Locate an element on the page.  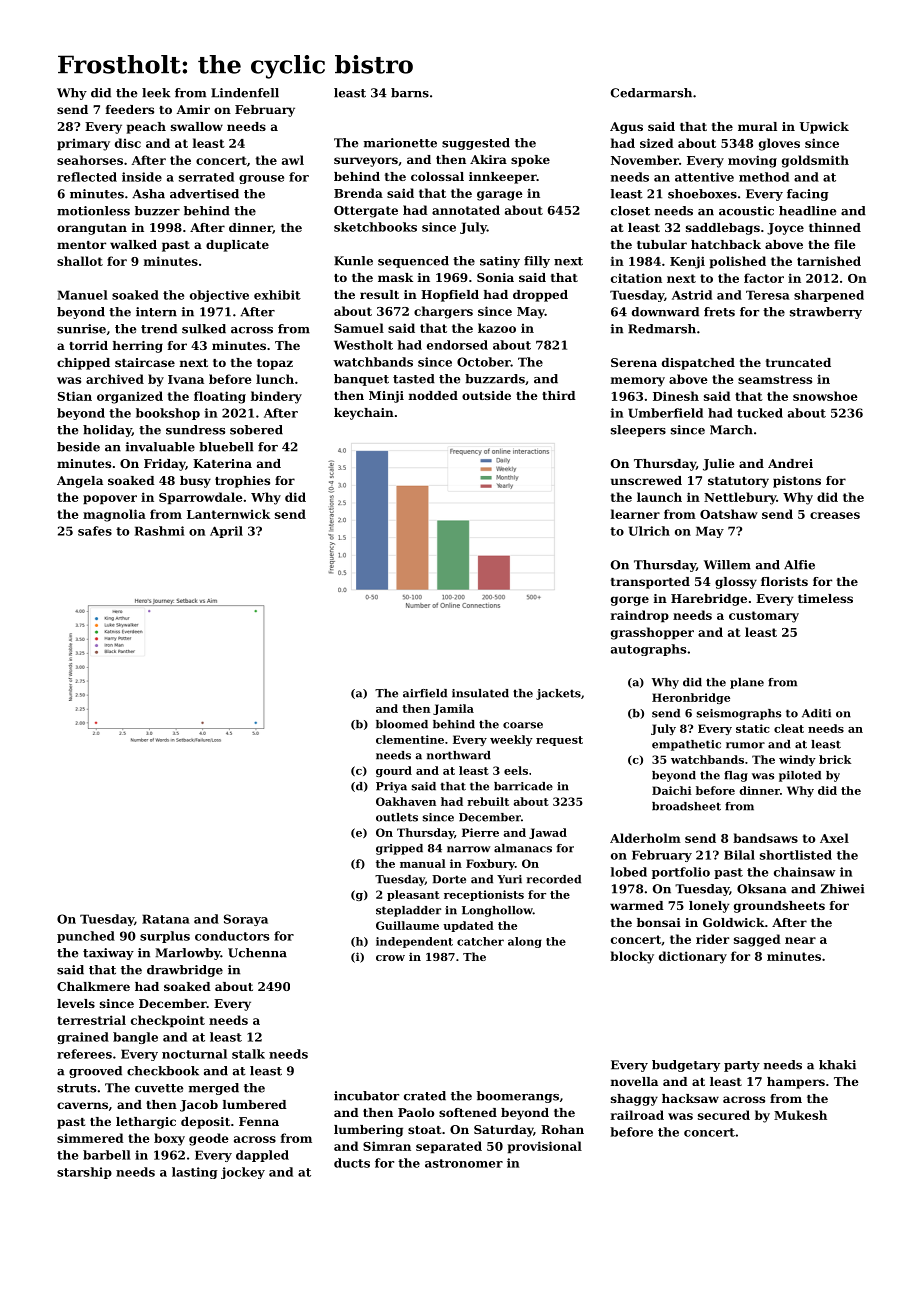
unscrewed is located at coordinates (646, 480).
